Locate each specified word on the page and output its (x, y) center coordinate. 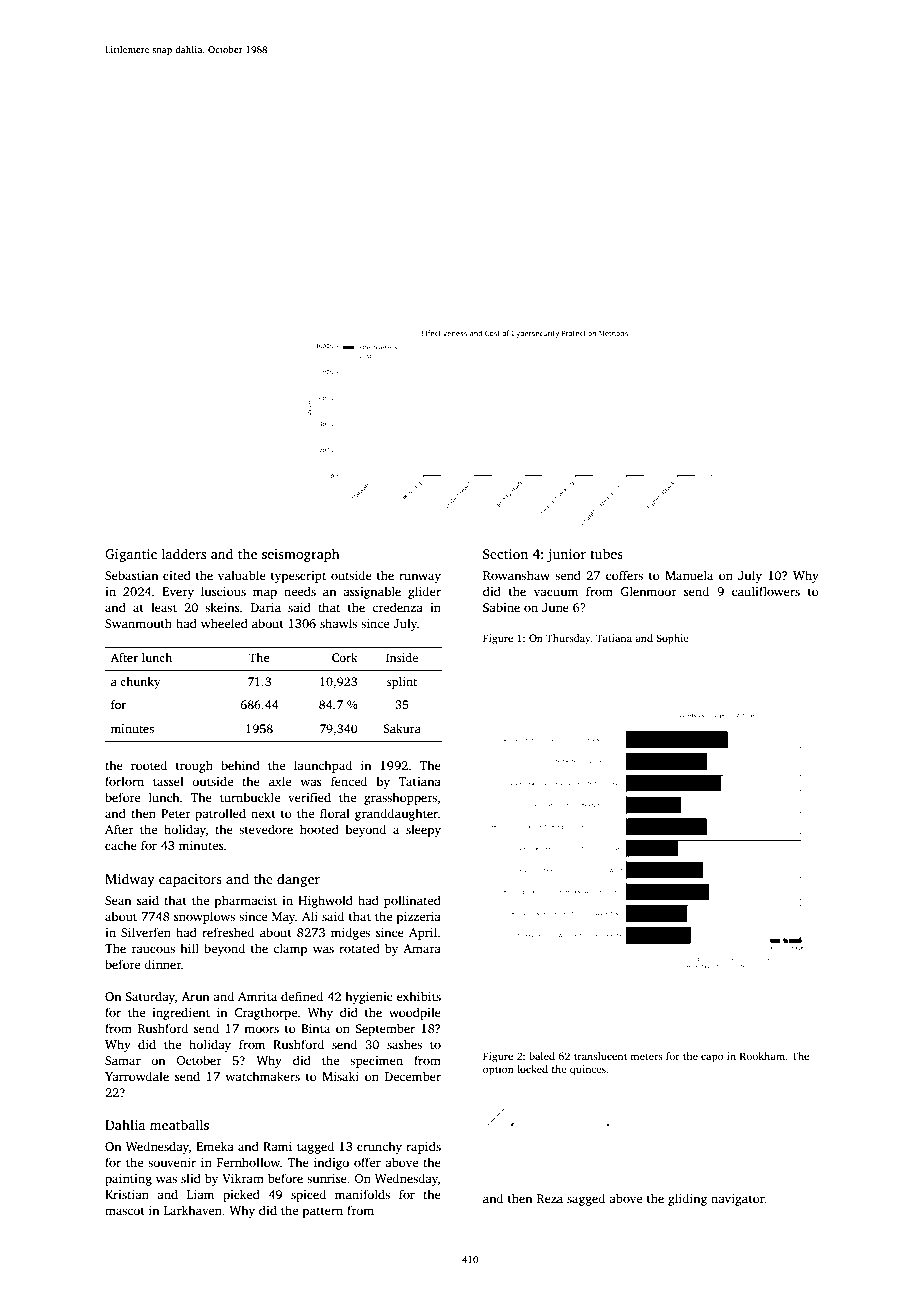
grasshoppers (400, 798)
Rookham (763, 1056)
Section (505, 554)
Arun (195, 996)
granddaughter (396, 814)
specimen (376, 1062)
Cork (345, 657)
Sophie (672, 639)
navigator (738, 1200)
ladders (184, 553)
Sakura (402, 728)
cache (121, 845)
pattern (323, 1212)
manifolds (362, 1194)
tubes (606, 553)
